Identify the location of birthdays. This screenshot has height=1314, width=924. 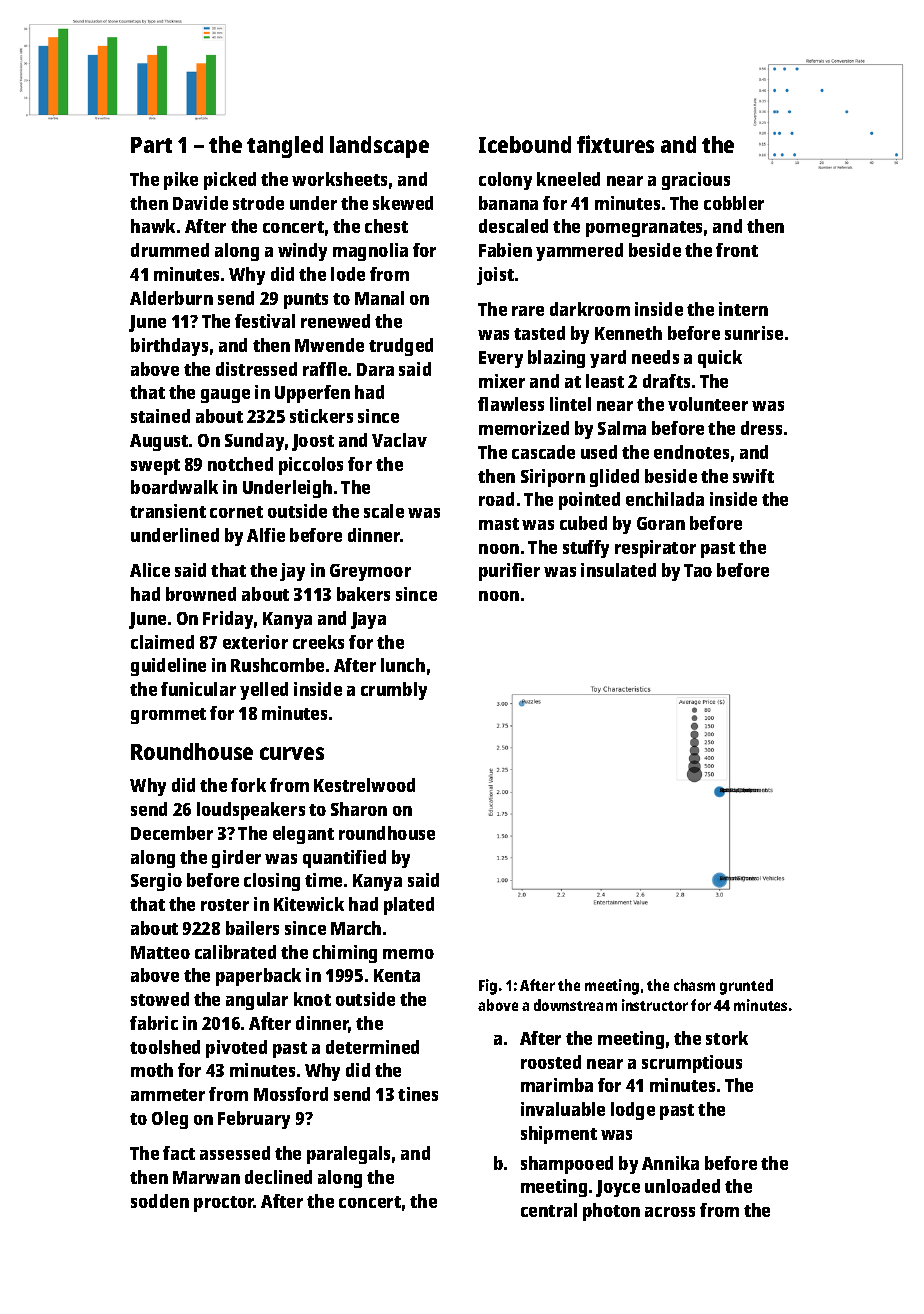
(169, 347).
